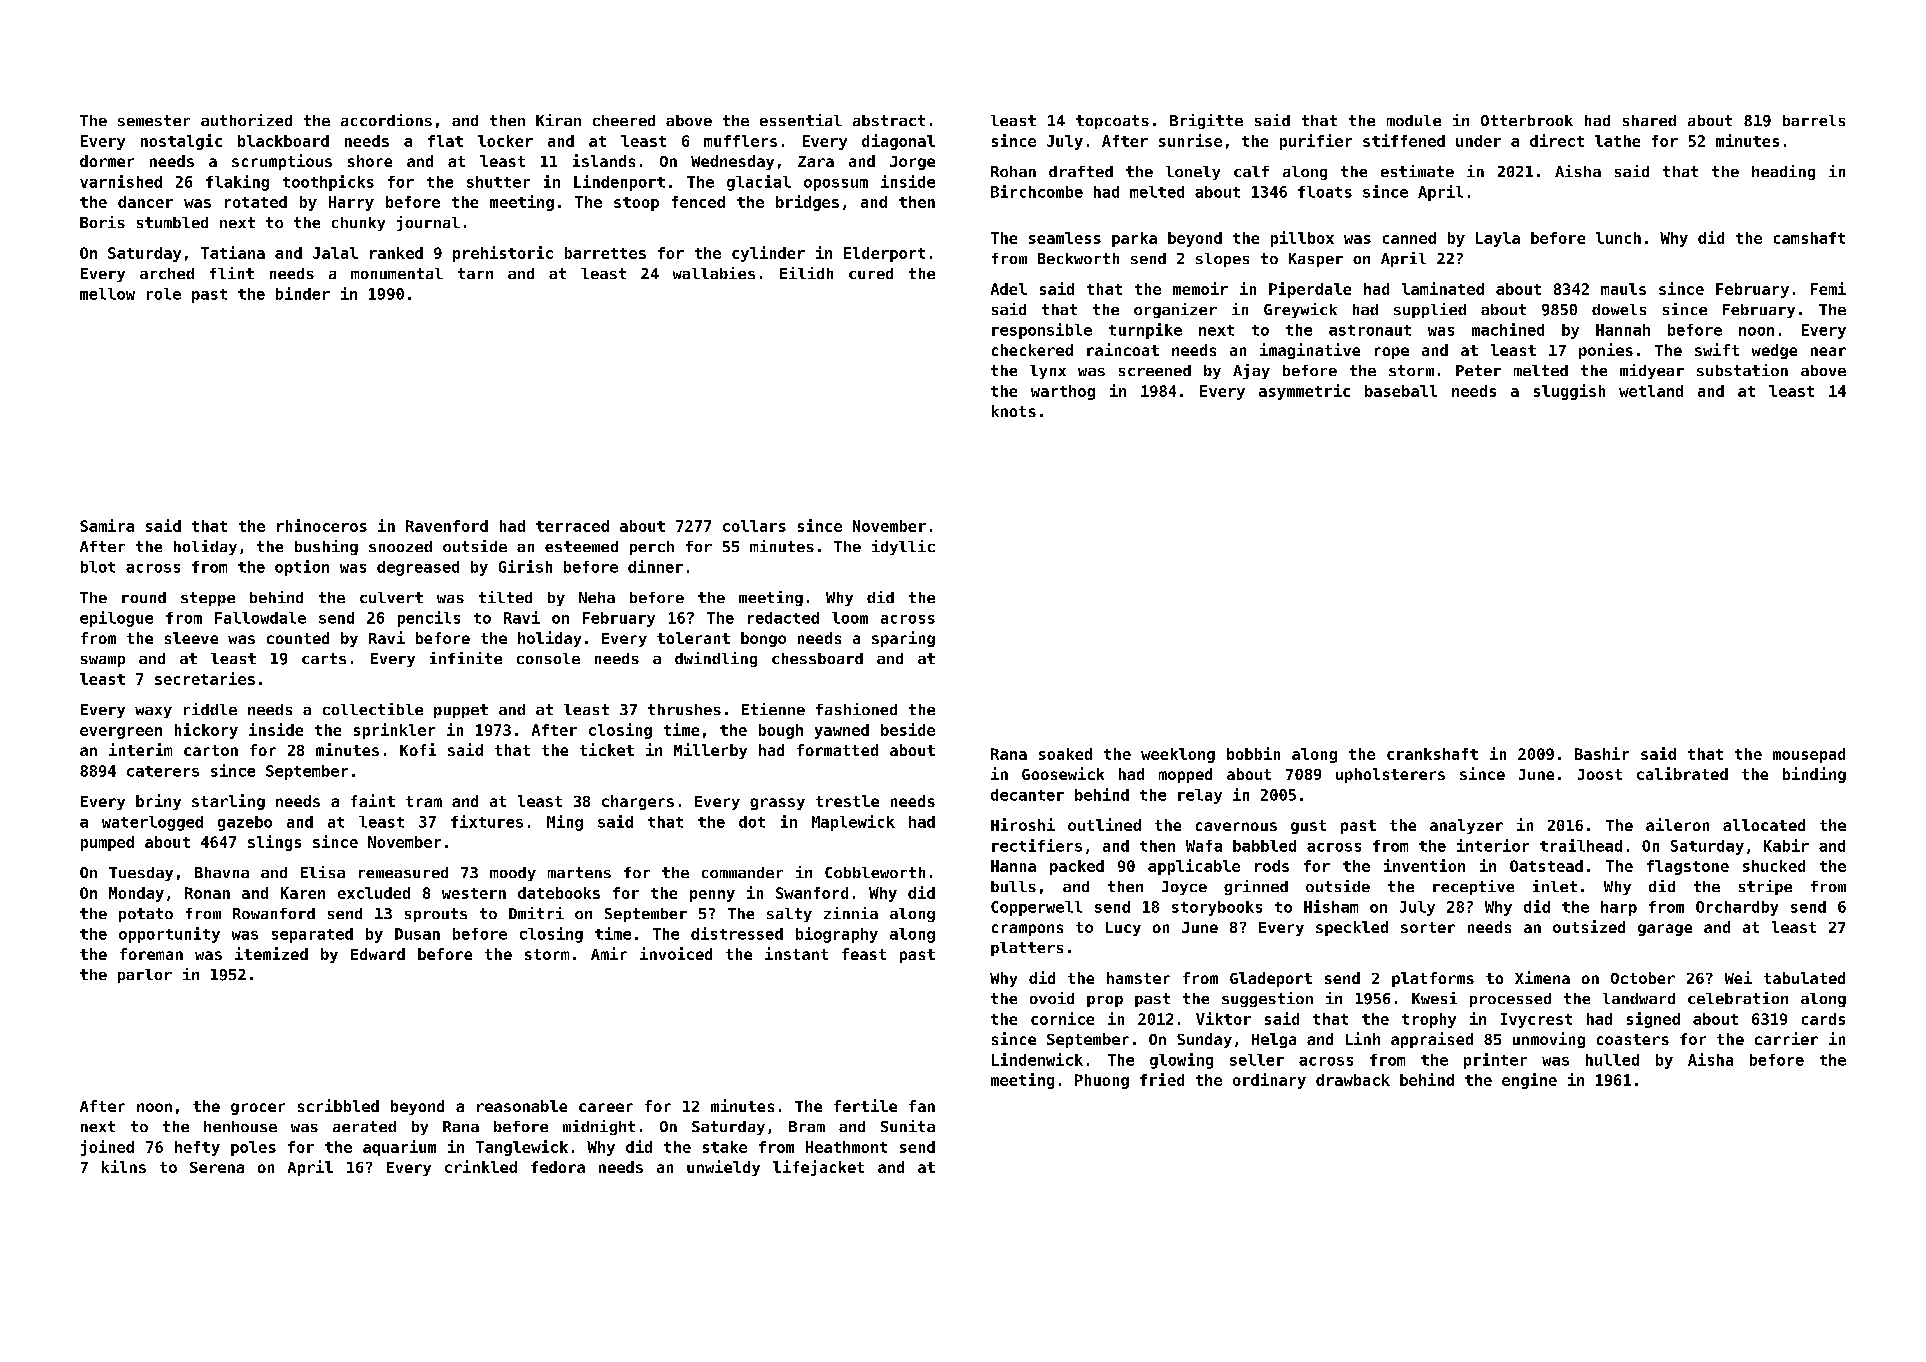 Image resolution: width=1926 pixels, height=1362 pixels. I want to click on role, so click(164, 294).
